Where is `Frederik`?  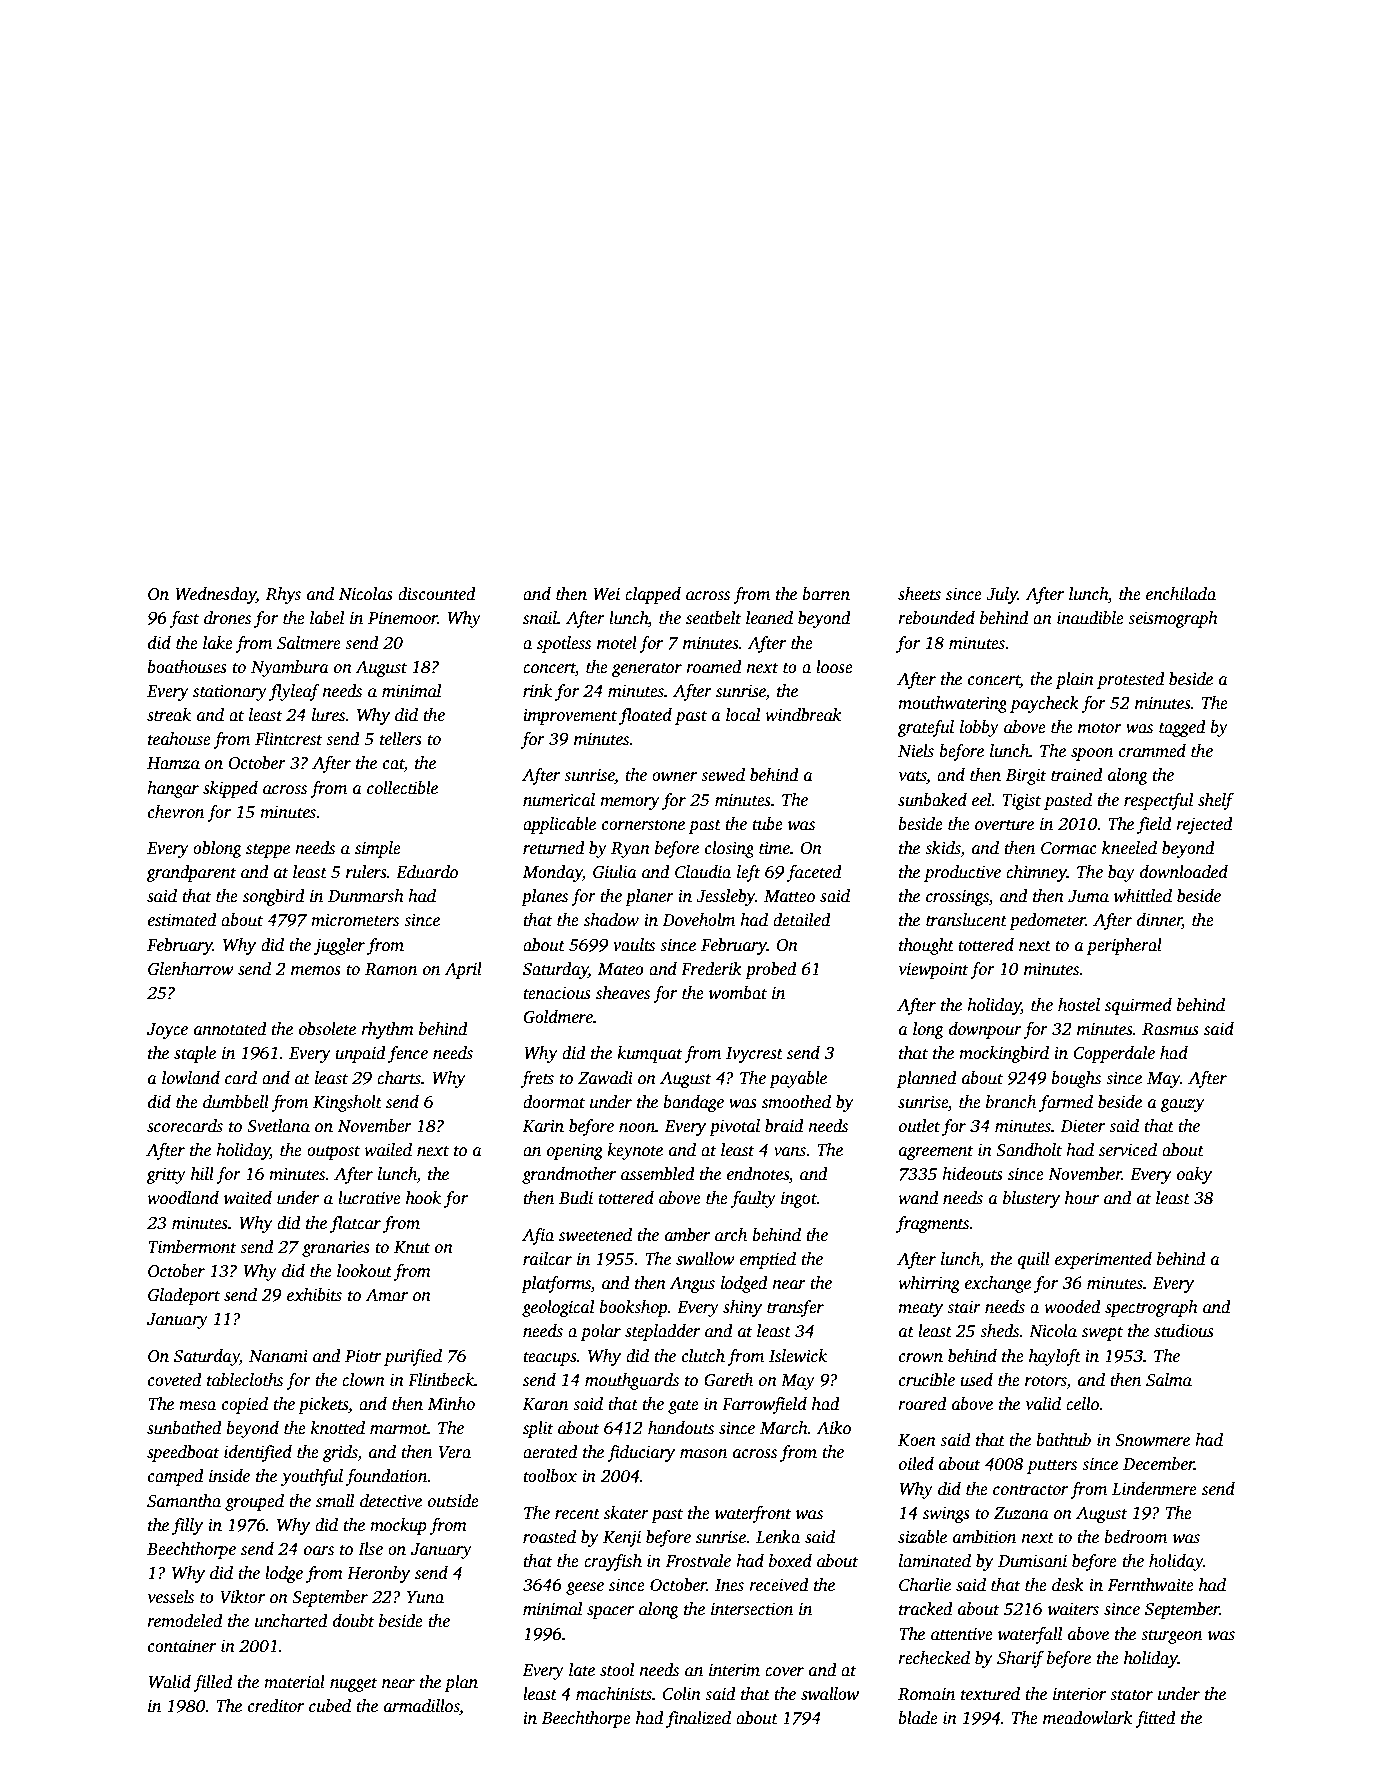
Frederik is located at coordinates (711, 969).
